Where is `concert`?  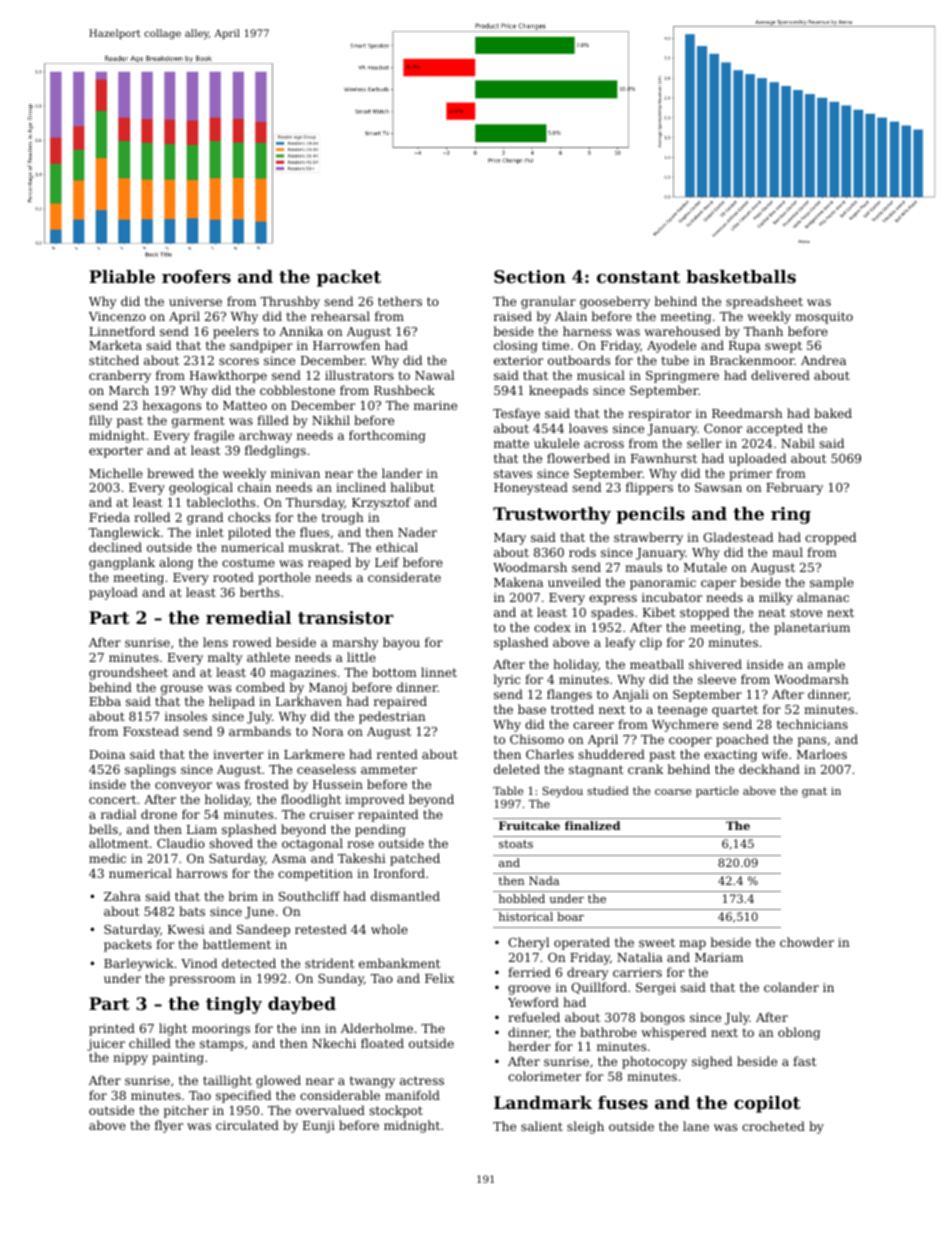
concert is located at coordinates (112, 799).
